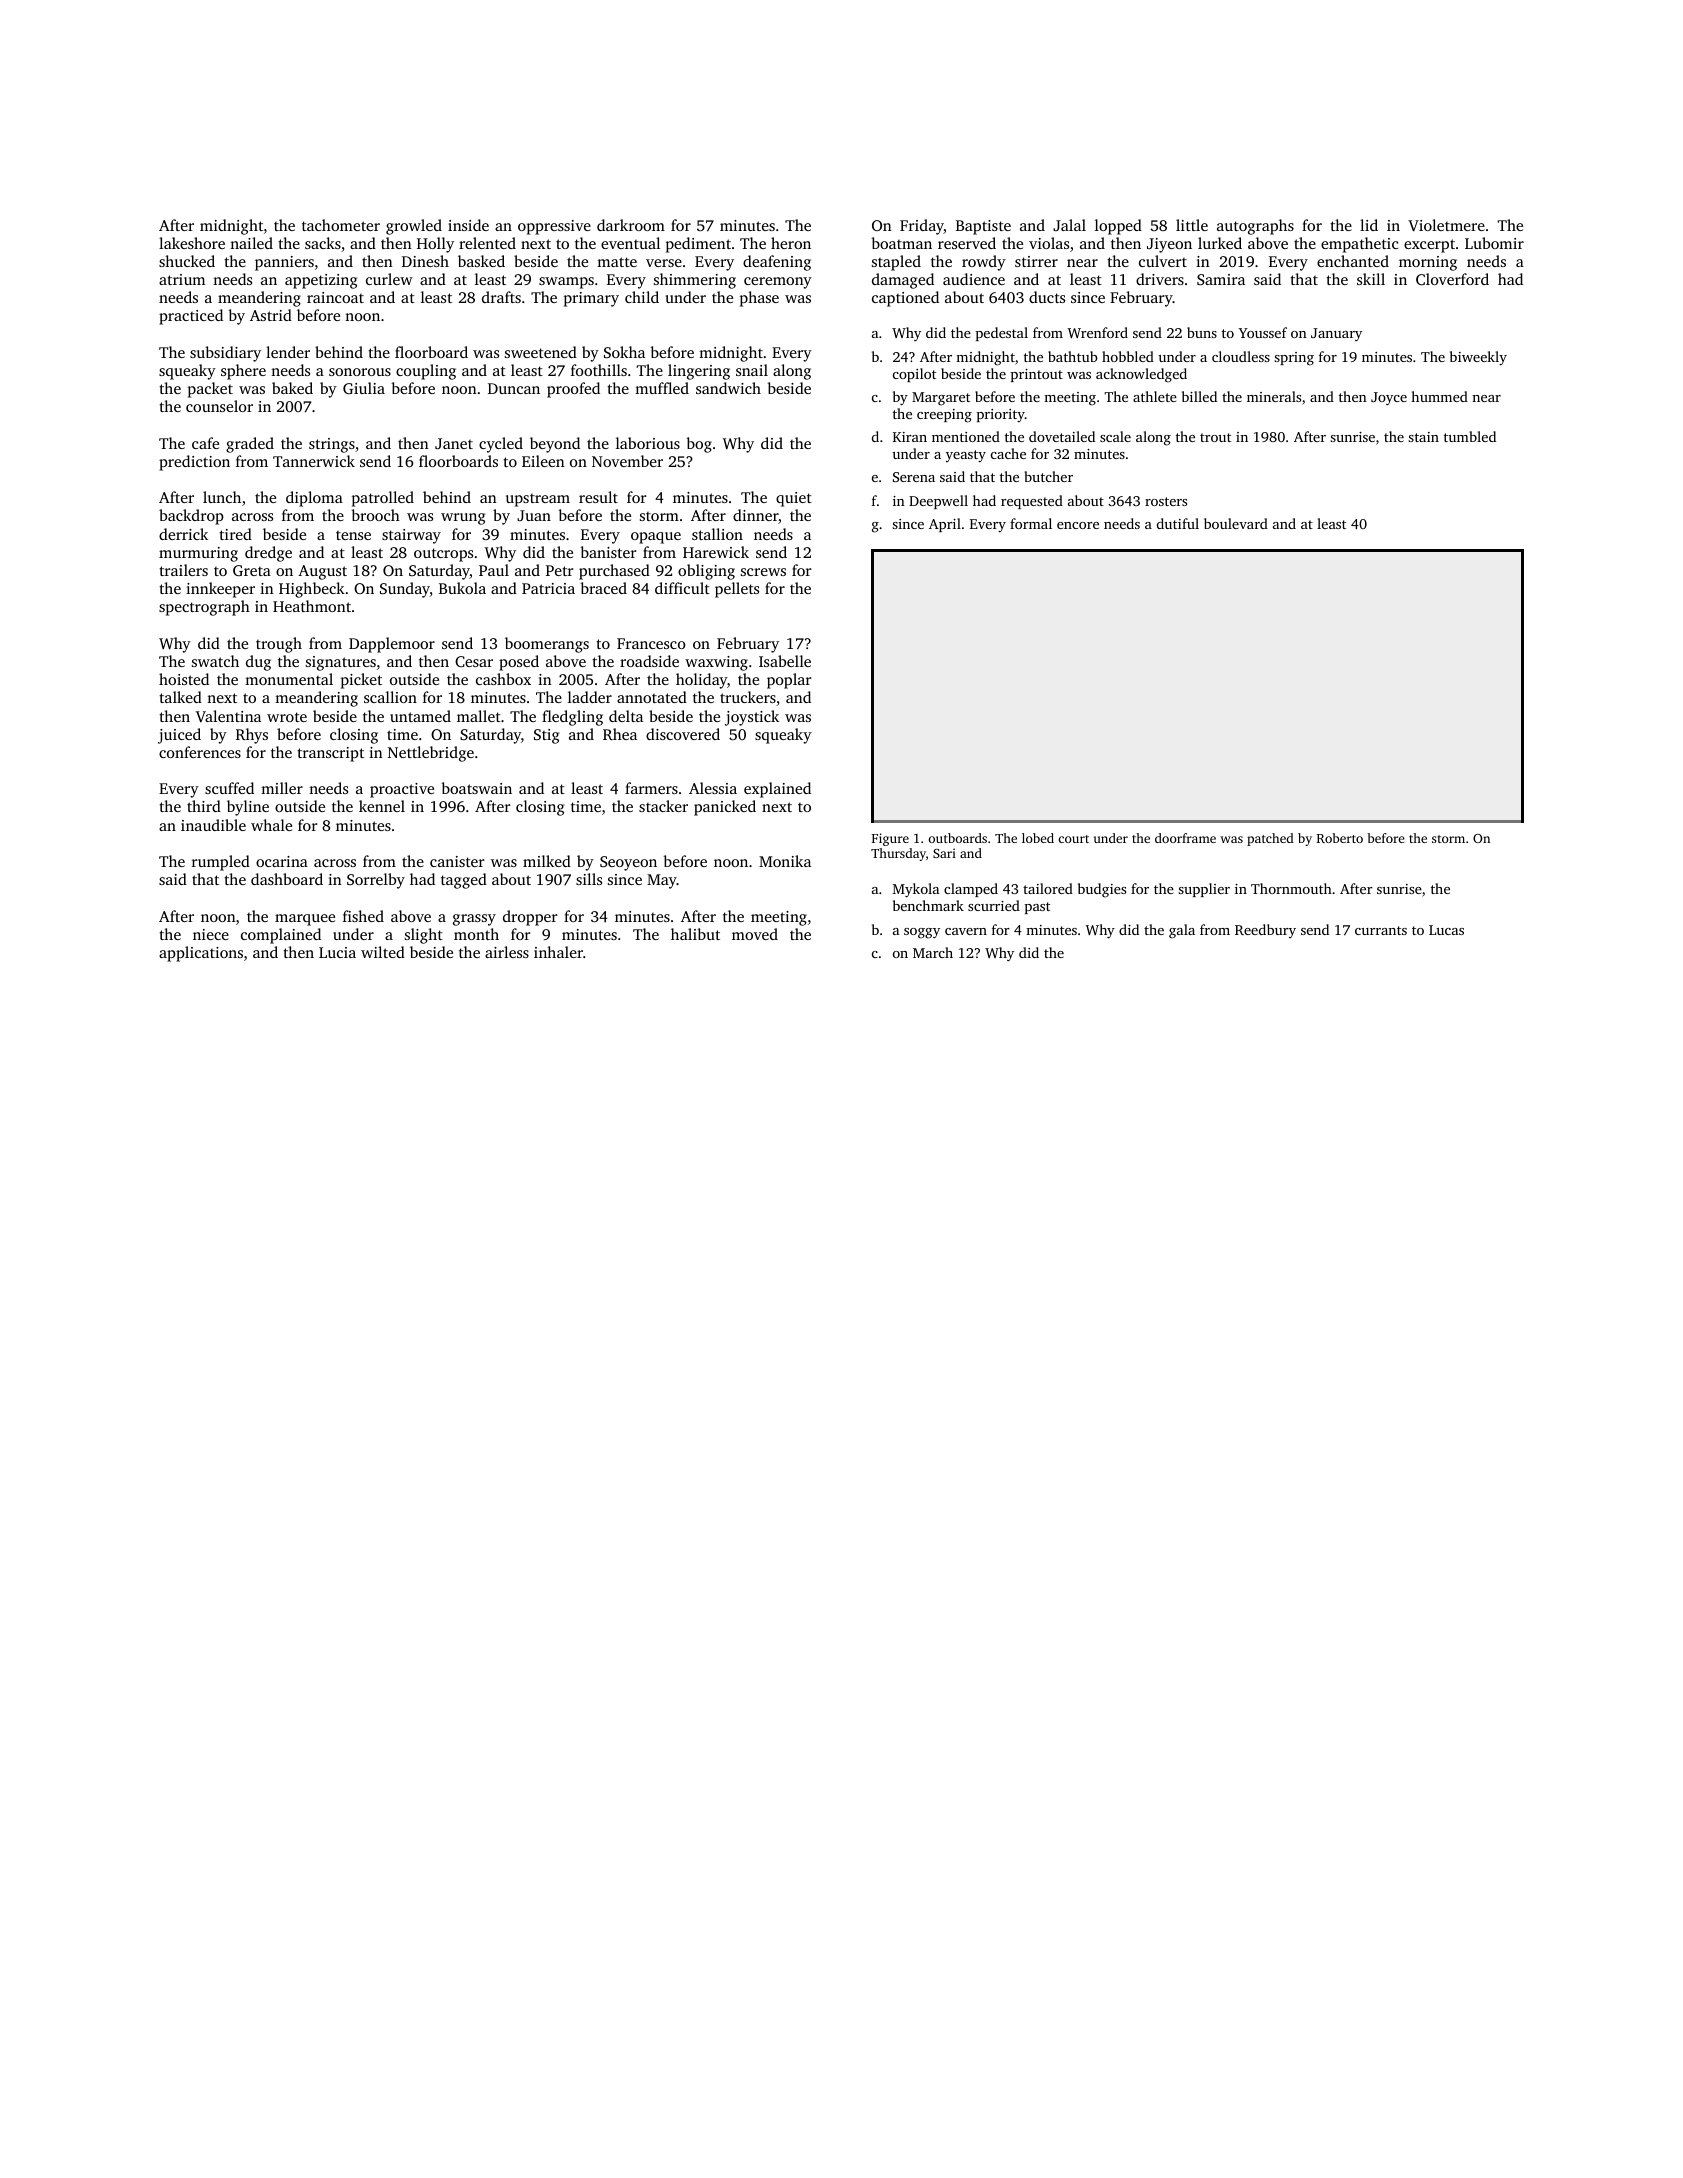  I want to click on sacks, so click(323, 243).
